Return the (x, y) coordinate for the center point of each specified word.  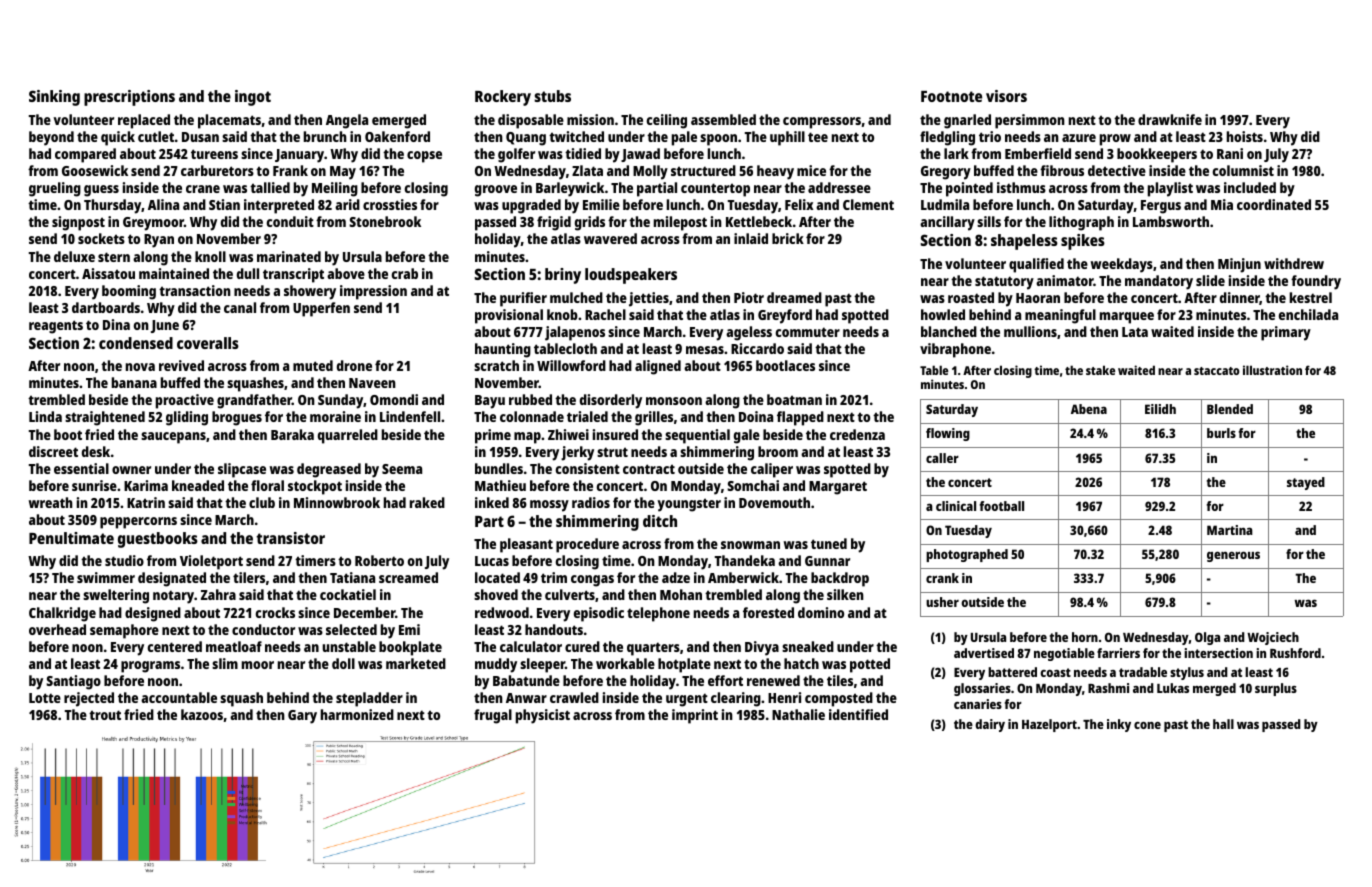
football (1002, 506)
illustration (1272, 370)
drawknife (1170, 119)
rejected (89, 699)
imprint (695, 716)
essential (81, 468)
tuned (829, 543)
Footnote (951, 96)
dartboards (106, 307)
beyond (51, 138)
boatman (794, 399)
